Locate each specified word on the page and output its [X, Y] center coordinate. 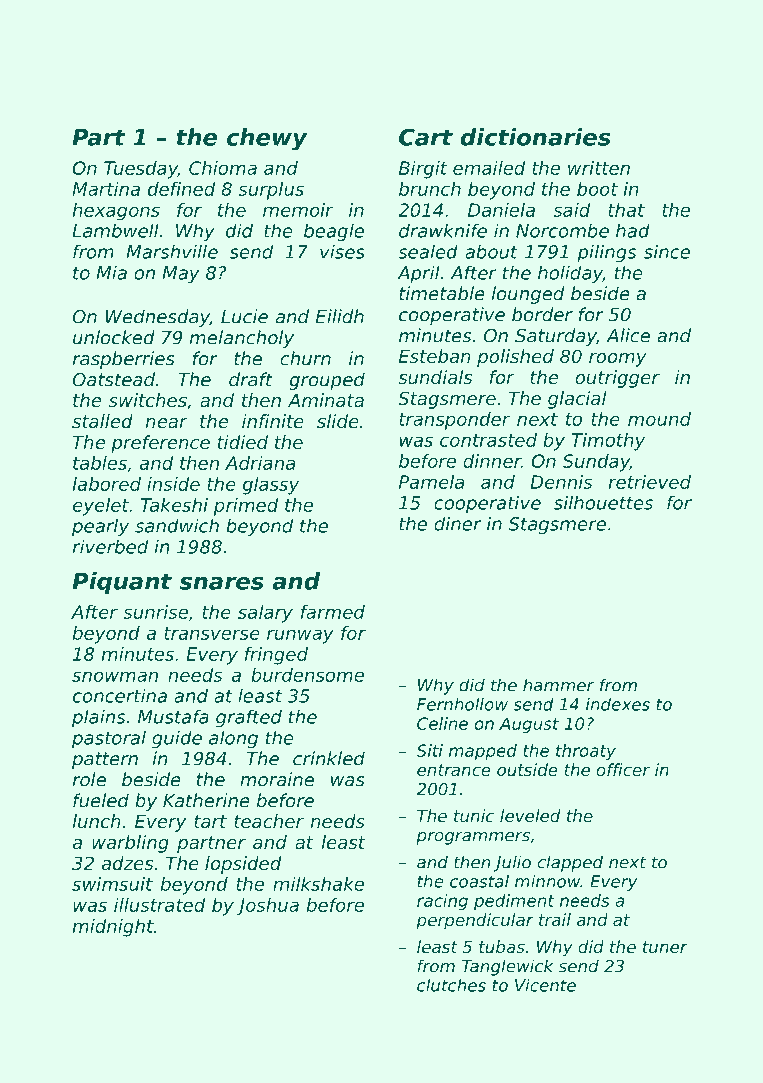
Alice [628, 335]
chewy [267, 139]
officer [623, 769]
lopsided [243, 865]
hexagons [116, 212]
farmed [333, 612]
